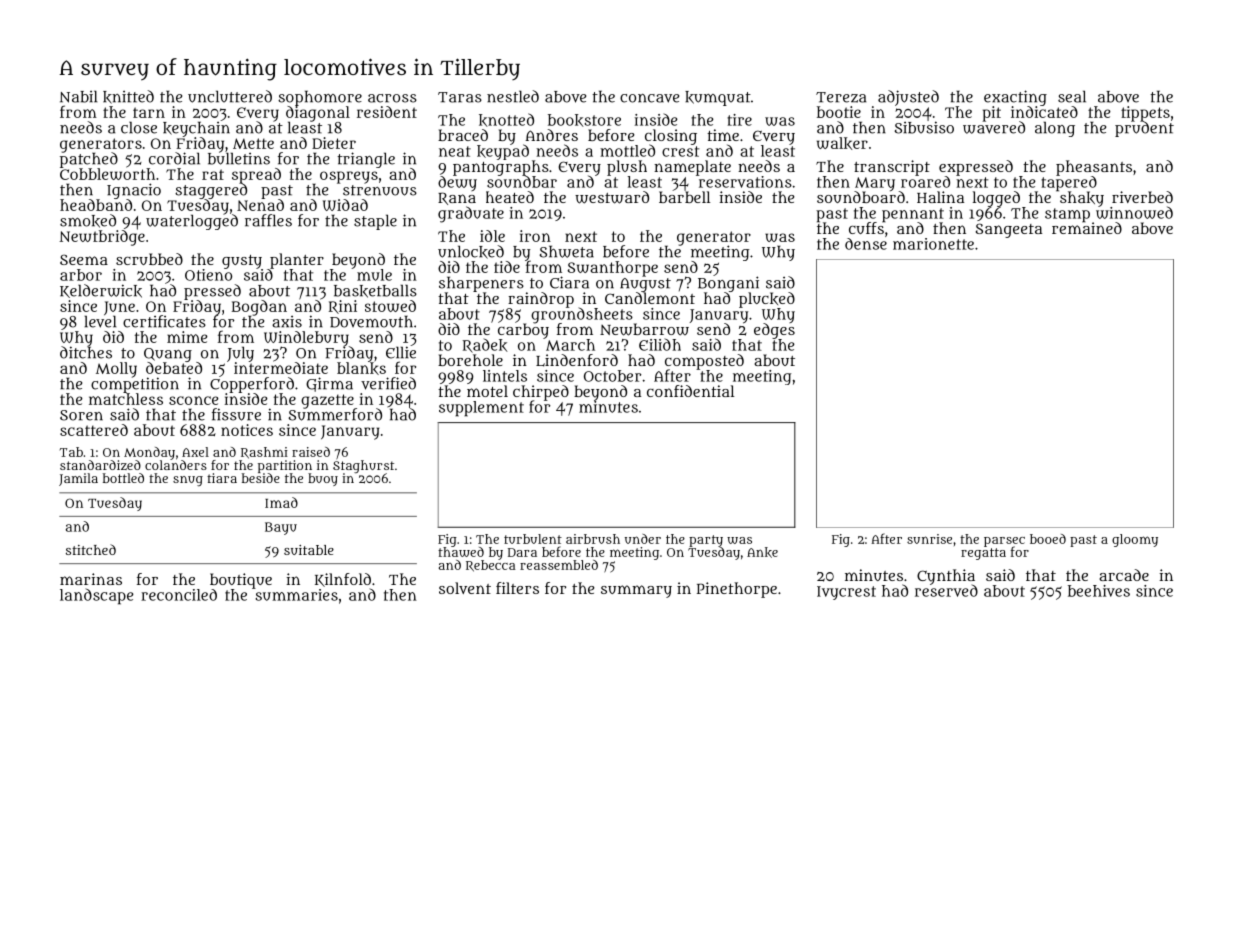  I want to click on remained, so click(1087, 228).
